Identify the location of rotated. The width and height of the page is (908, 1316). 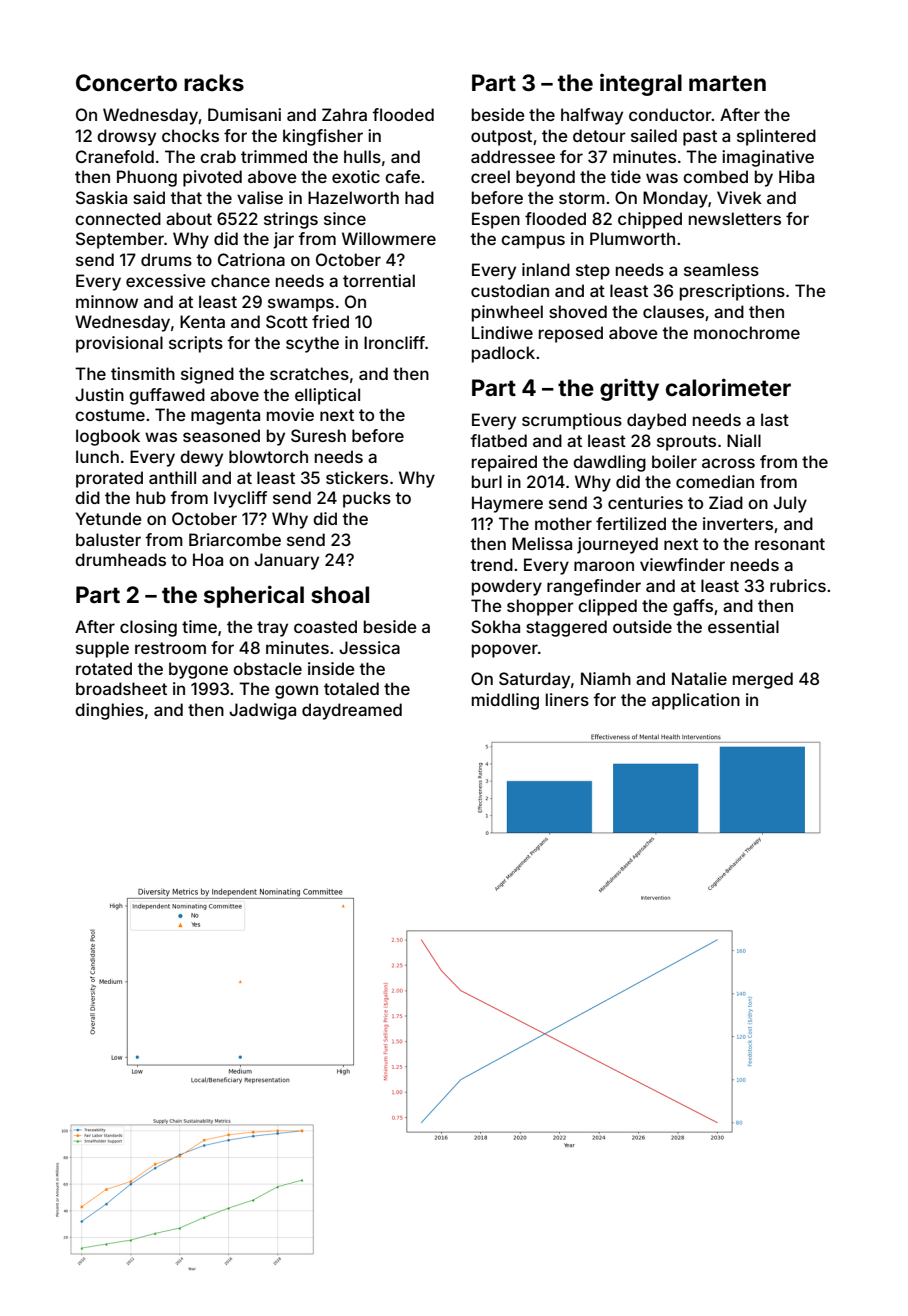
(104, 668).
